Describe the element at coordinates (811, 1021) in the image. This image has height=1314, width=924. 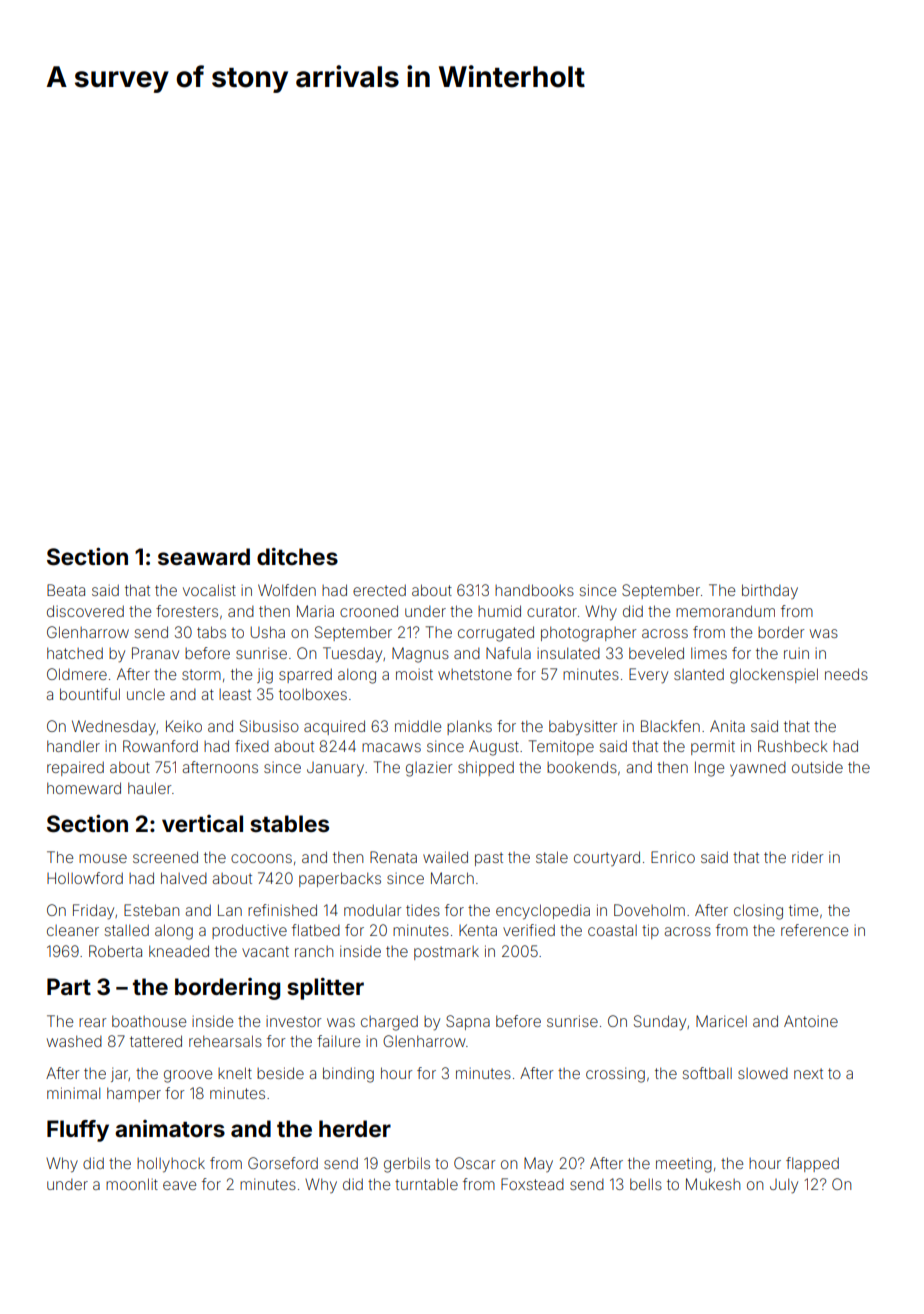
I see `Antoine` at that location.
